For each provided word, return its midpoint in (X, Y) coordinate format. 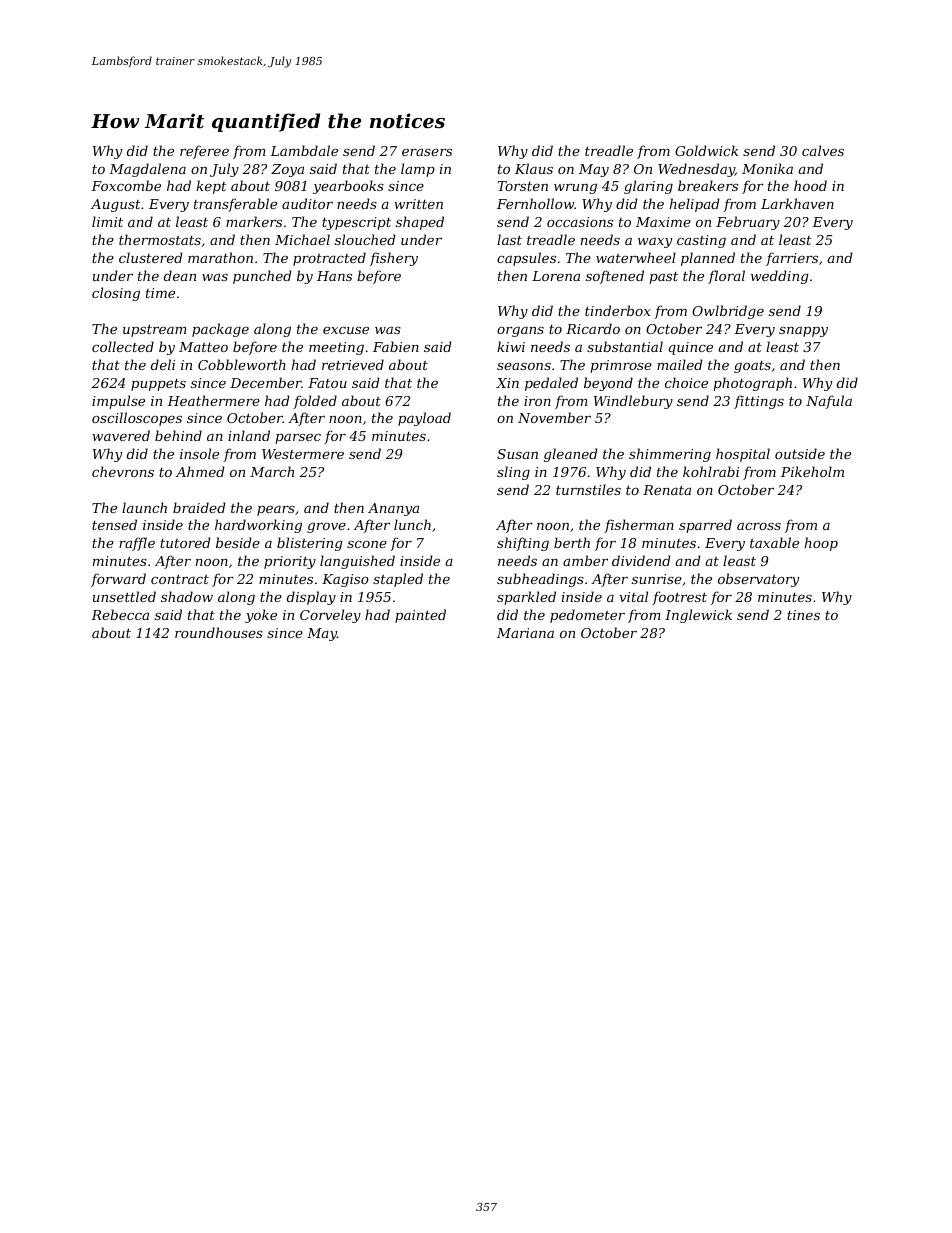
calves (823, 150)
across (759, 526)
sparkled (526, 598)
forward (118, 580)
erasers (427, 152)
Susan (517, 454)
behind (178, 435)
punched (262, 277)
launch (144, 507)
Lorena (556, 276)
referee (204, 152)
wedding (780, 277)
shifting (523, 544)
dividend (641, 560)
